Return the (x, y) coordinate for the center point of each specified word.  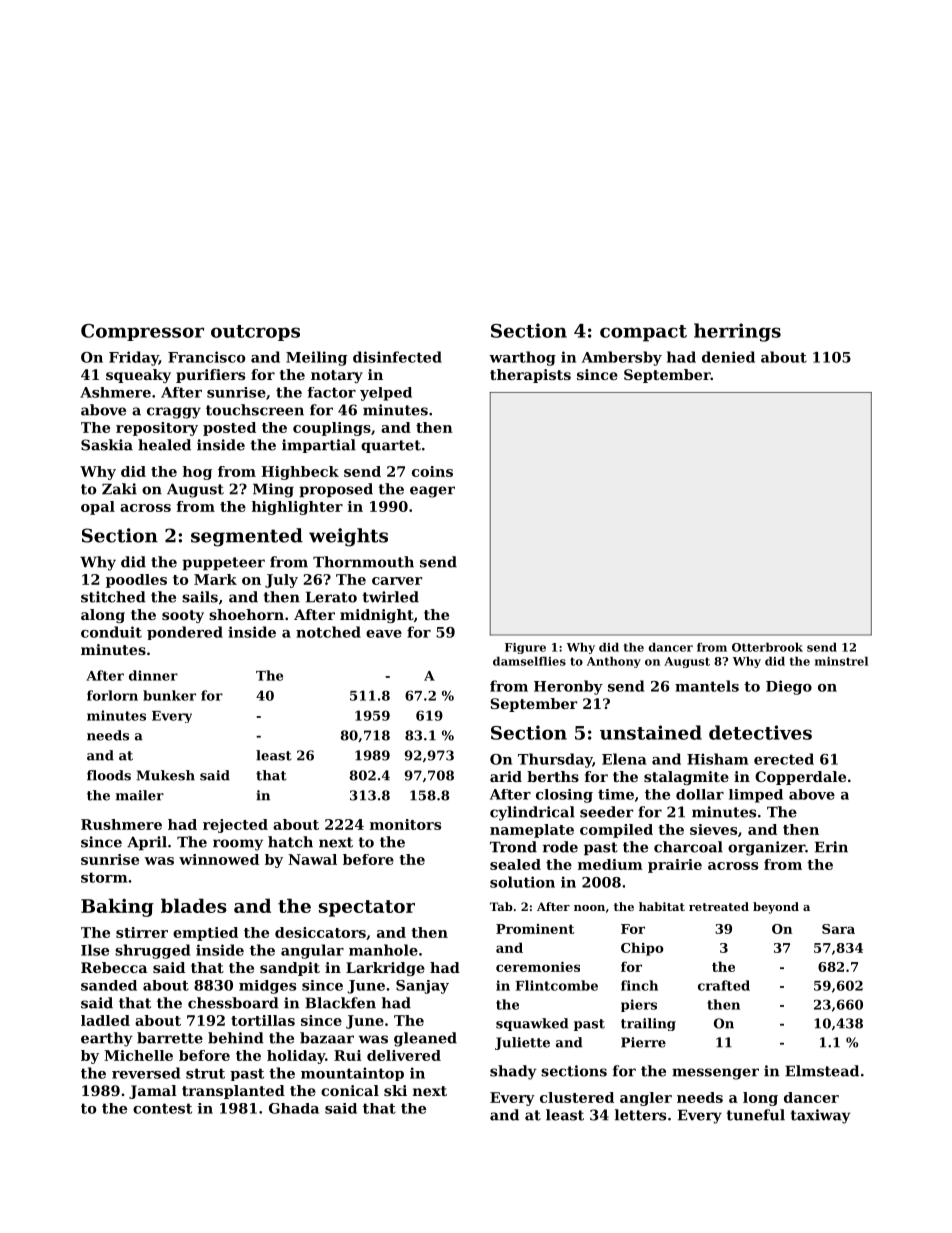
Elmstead (822, 1071)
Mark (215, 579)
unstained (651, 732)
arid (506, 776)
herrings (737, 332)
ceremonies (538, 966)
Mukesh (166, 775)
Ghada (294, 1108)
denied (728, 357)
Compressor (142, 332)
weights (348, 537)
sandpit (290, 969)
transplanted (233, 1092)
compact (643, 333)
